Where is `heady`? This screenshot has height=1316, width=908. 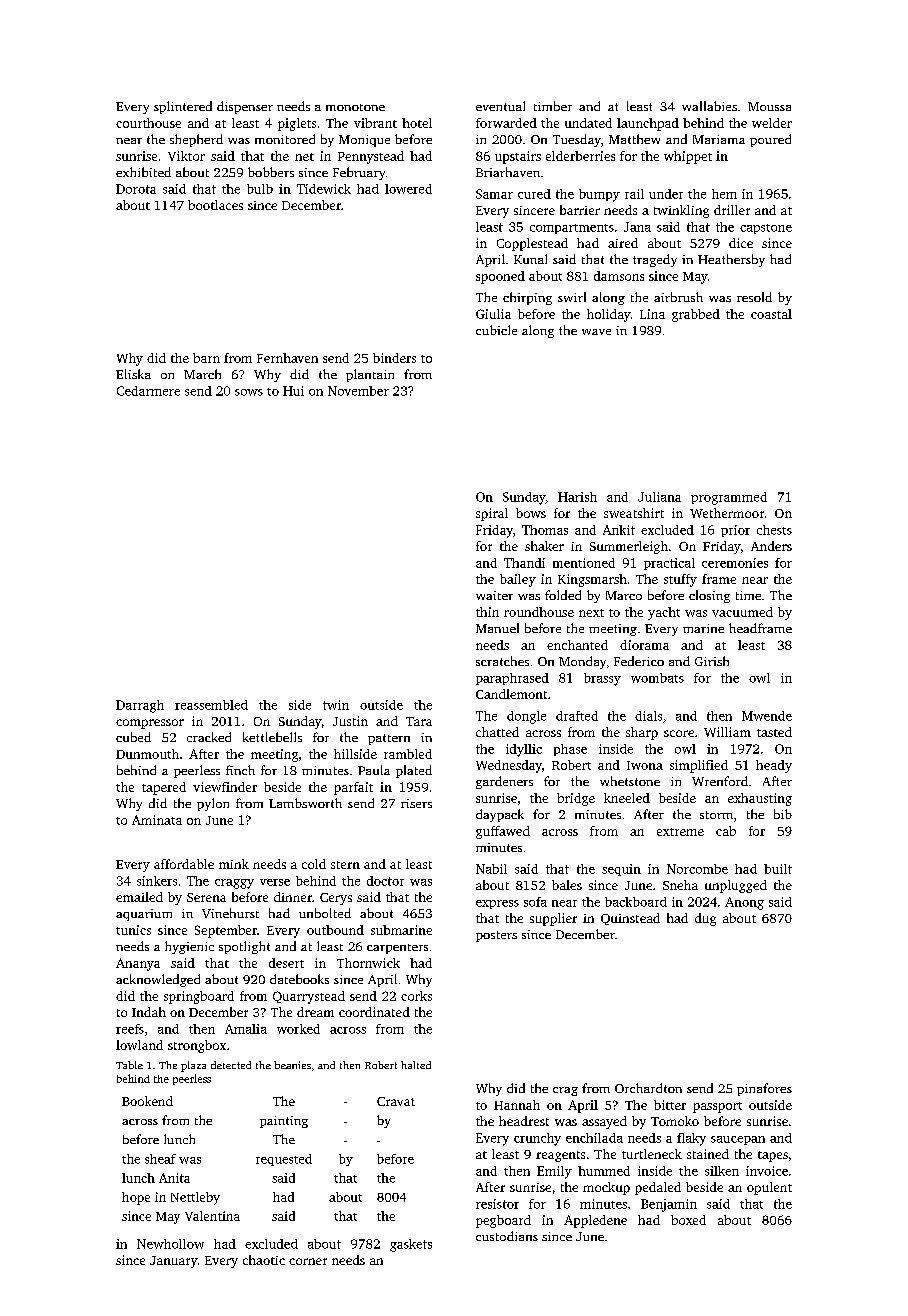
heady is located at coordinates (774, 766).
